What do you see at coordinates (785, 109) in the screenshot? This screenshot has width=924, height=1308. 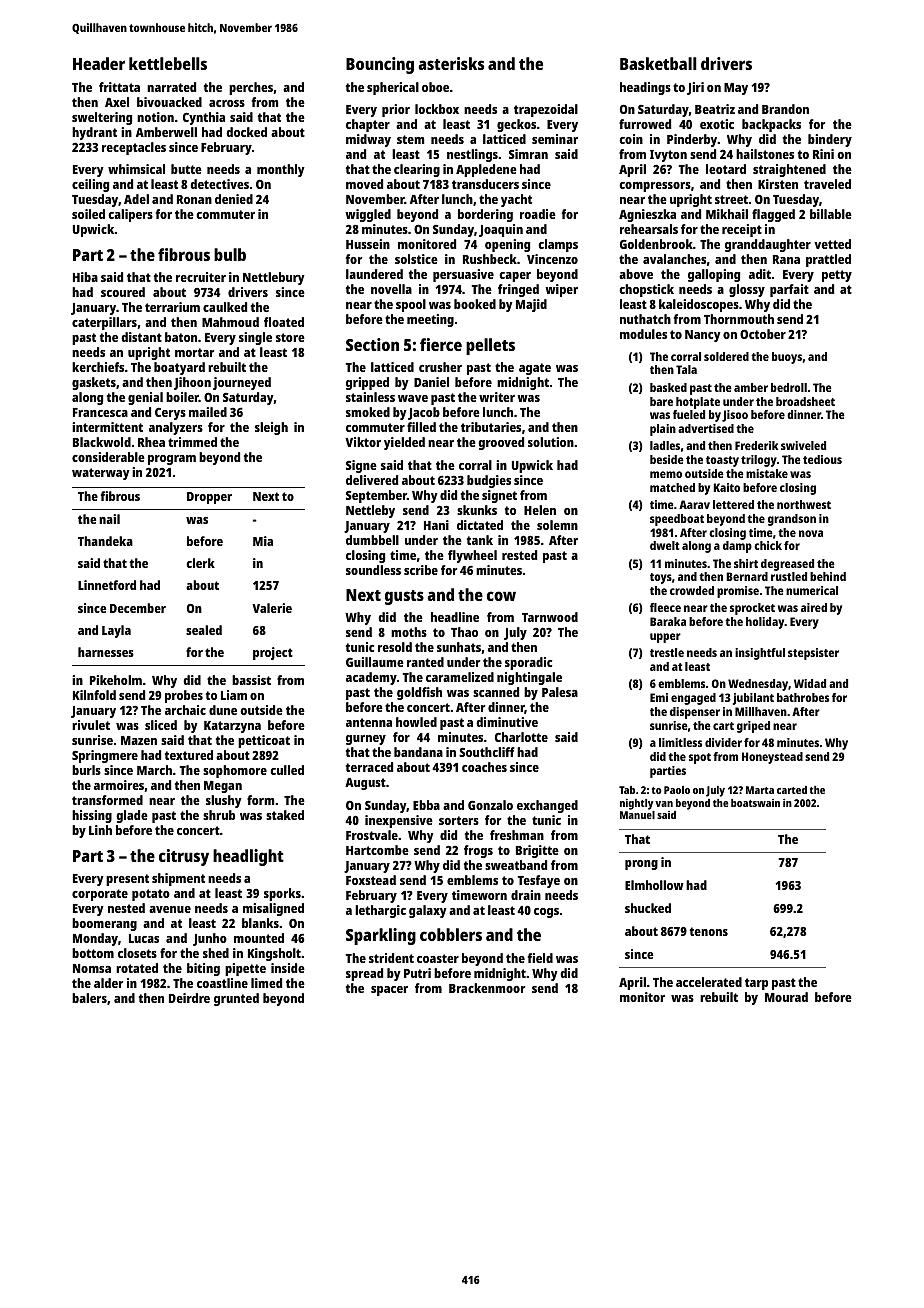 I see `Brandon` at bounding box center [785, 109].
